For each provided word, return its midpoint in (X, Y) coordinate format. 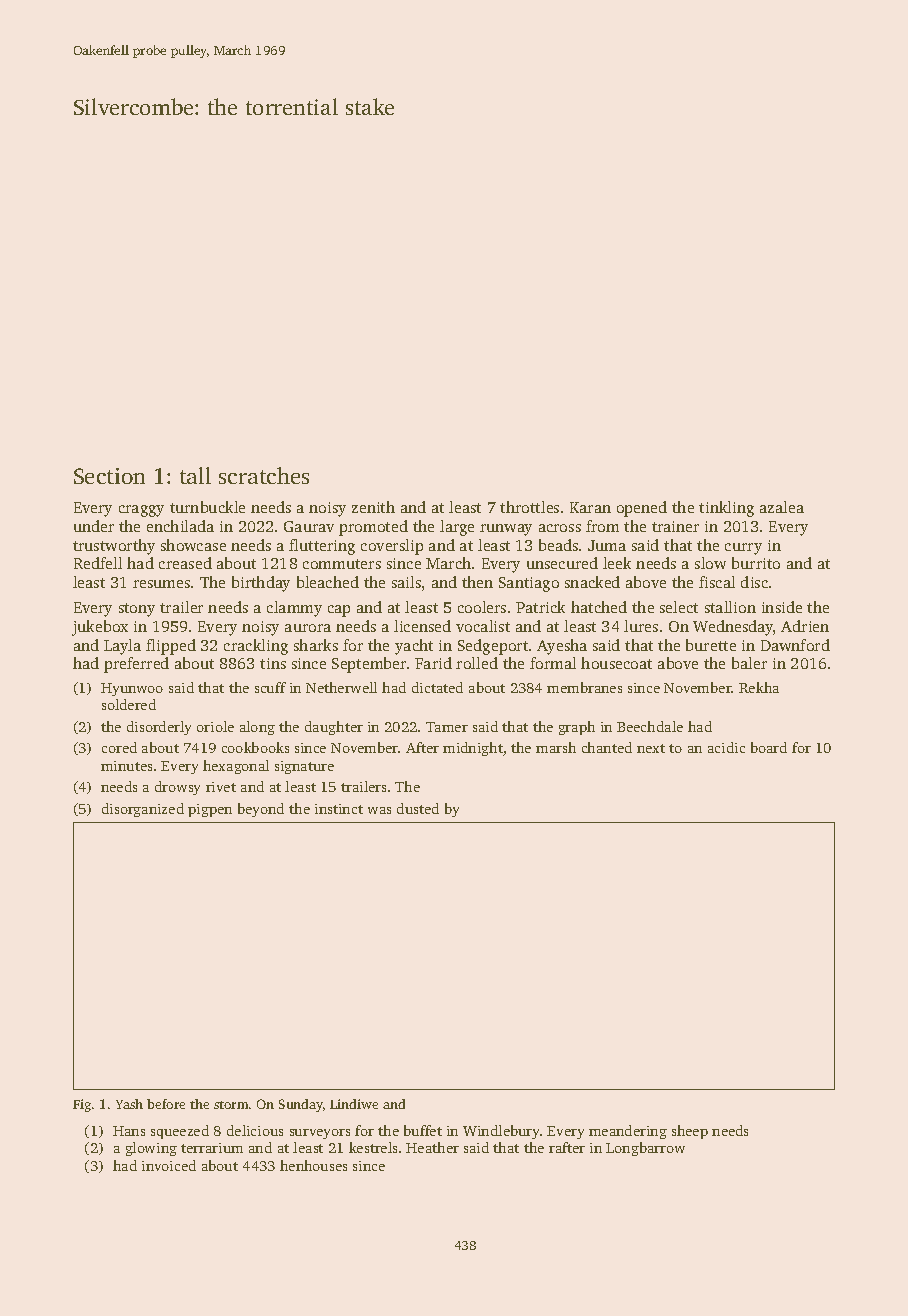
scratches (264, 475)
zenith (373, 507)
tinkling (726, 509)
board (769, 747)
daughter (334, 728)
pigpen (210, 810)
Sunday (301, 1105)
